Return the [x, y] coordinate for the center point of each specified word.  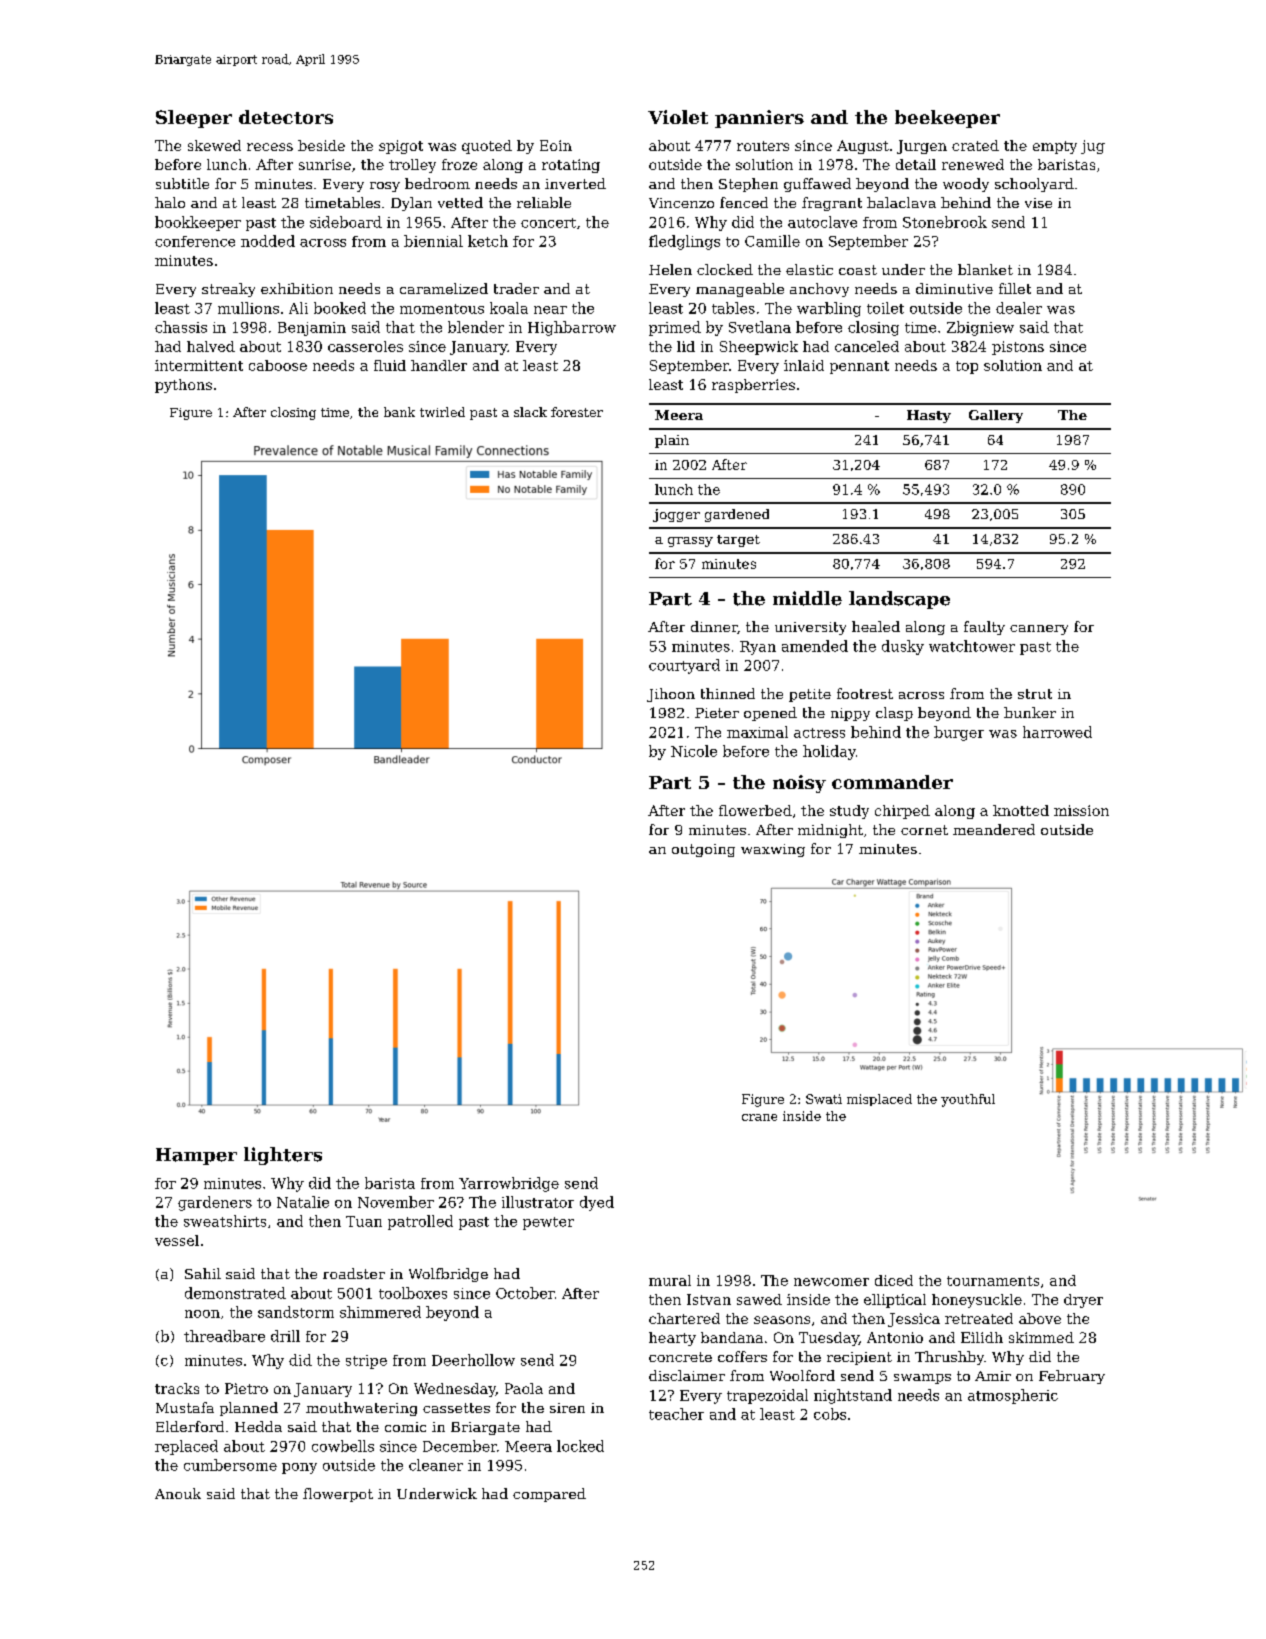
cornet [924, 830]
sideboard [346, 222]
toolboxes [413, 1293]
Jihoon [671, 695]
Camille [772, 241]
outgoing [703, 850]
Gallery [996, 416]
